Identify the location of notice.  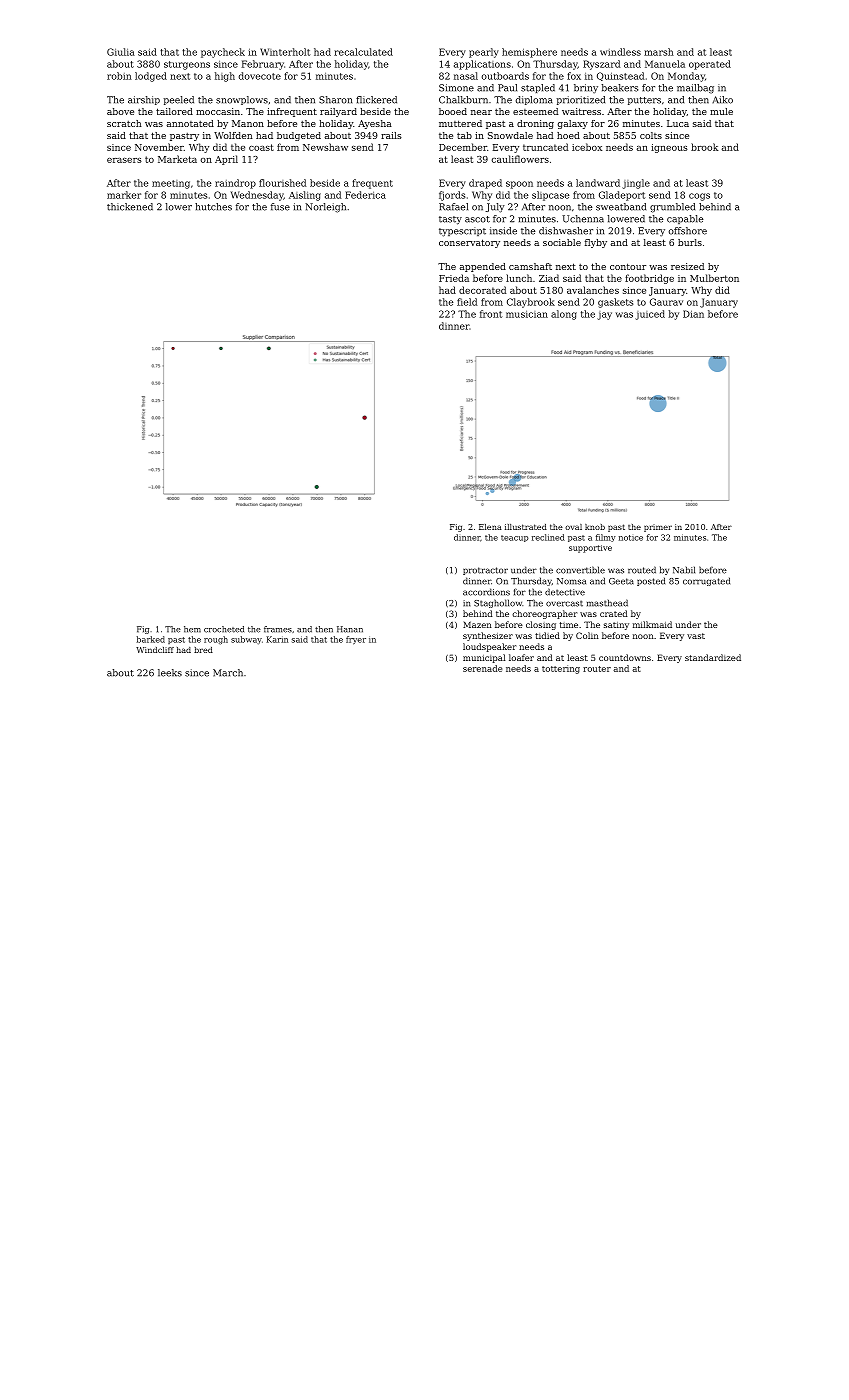
(631, 538).
